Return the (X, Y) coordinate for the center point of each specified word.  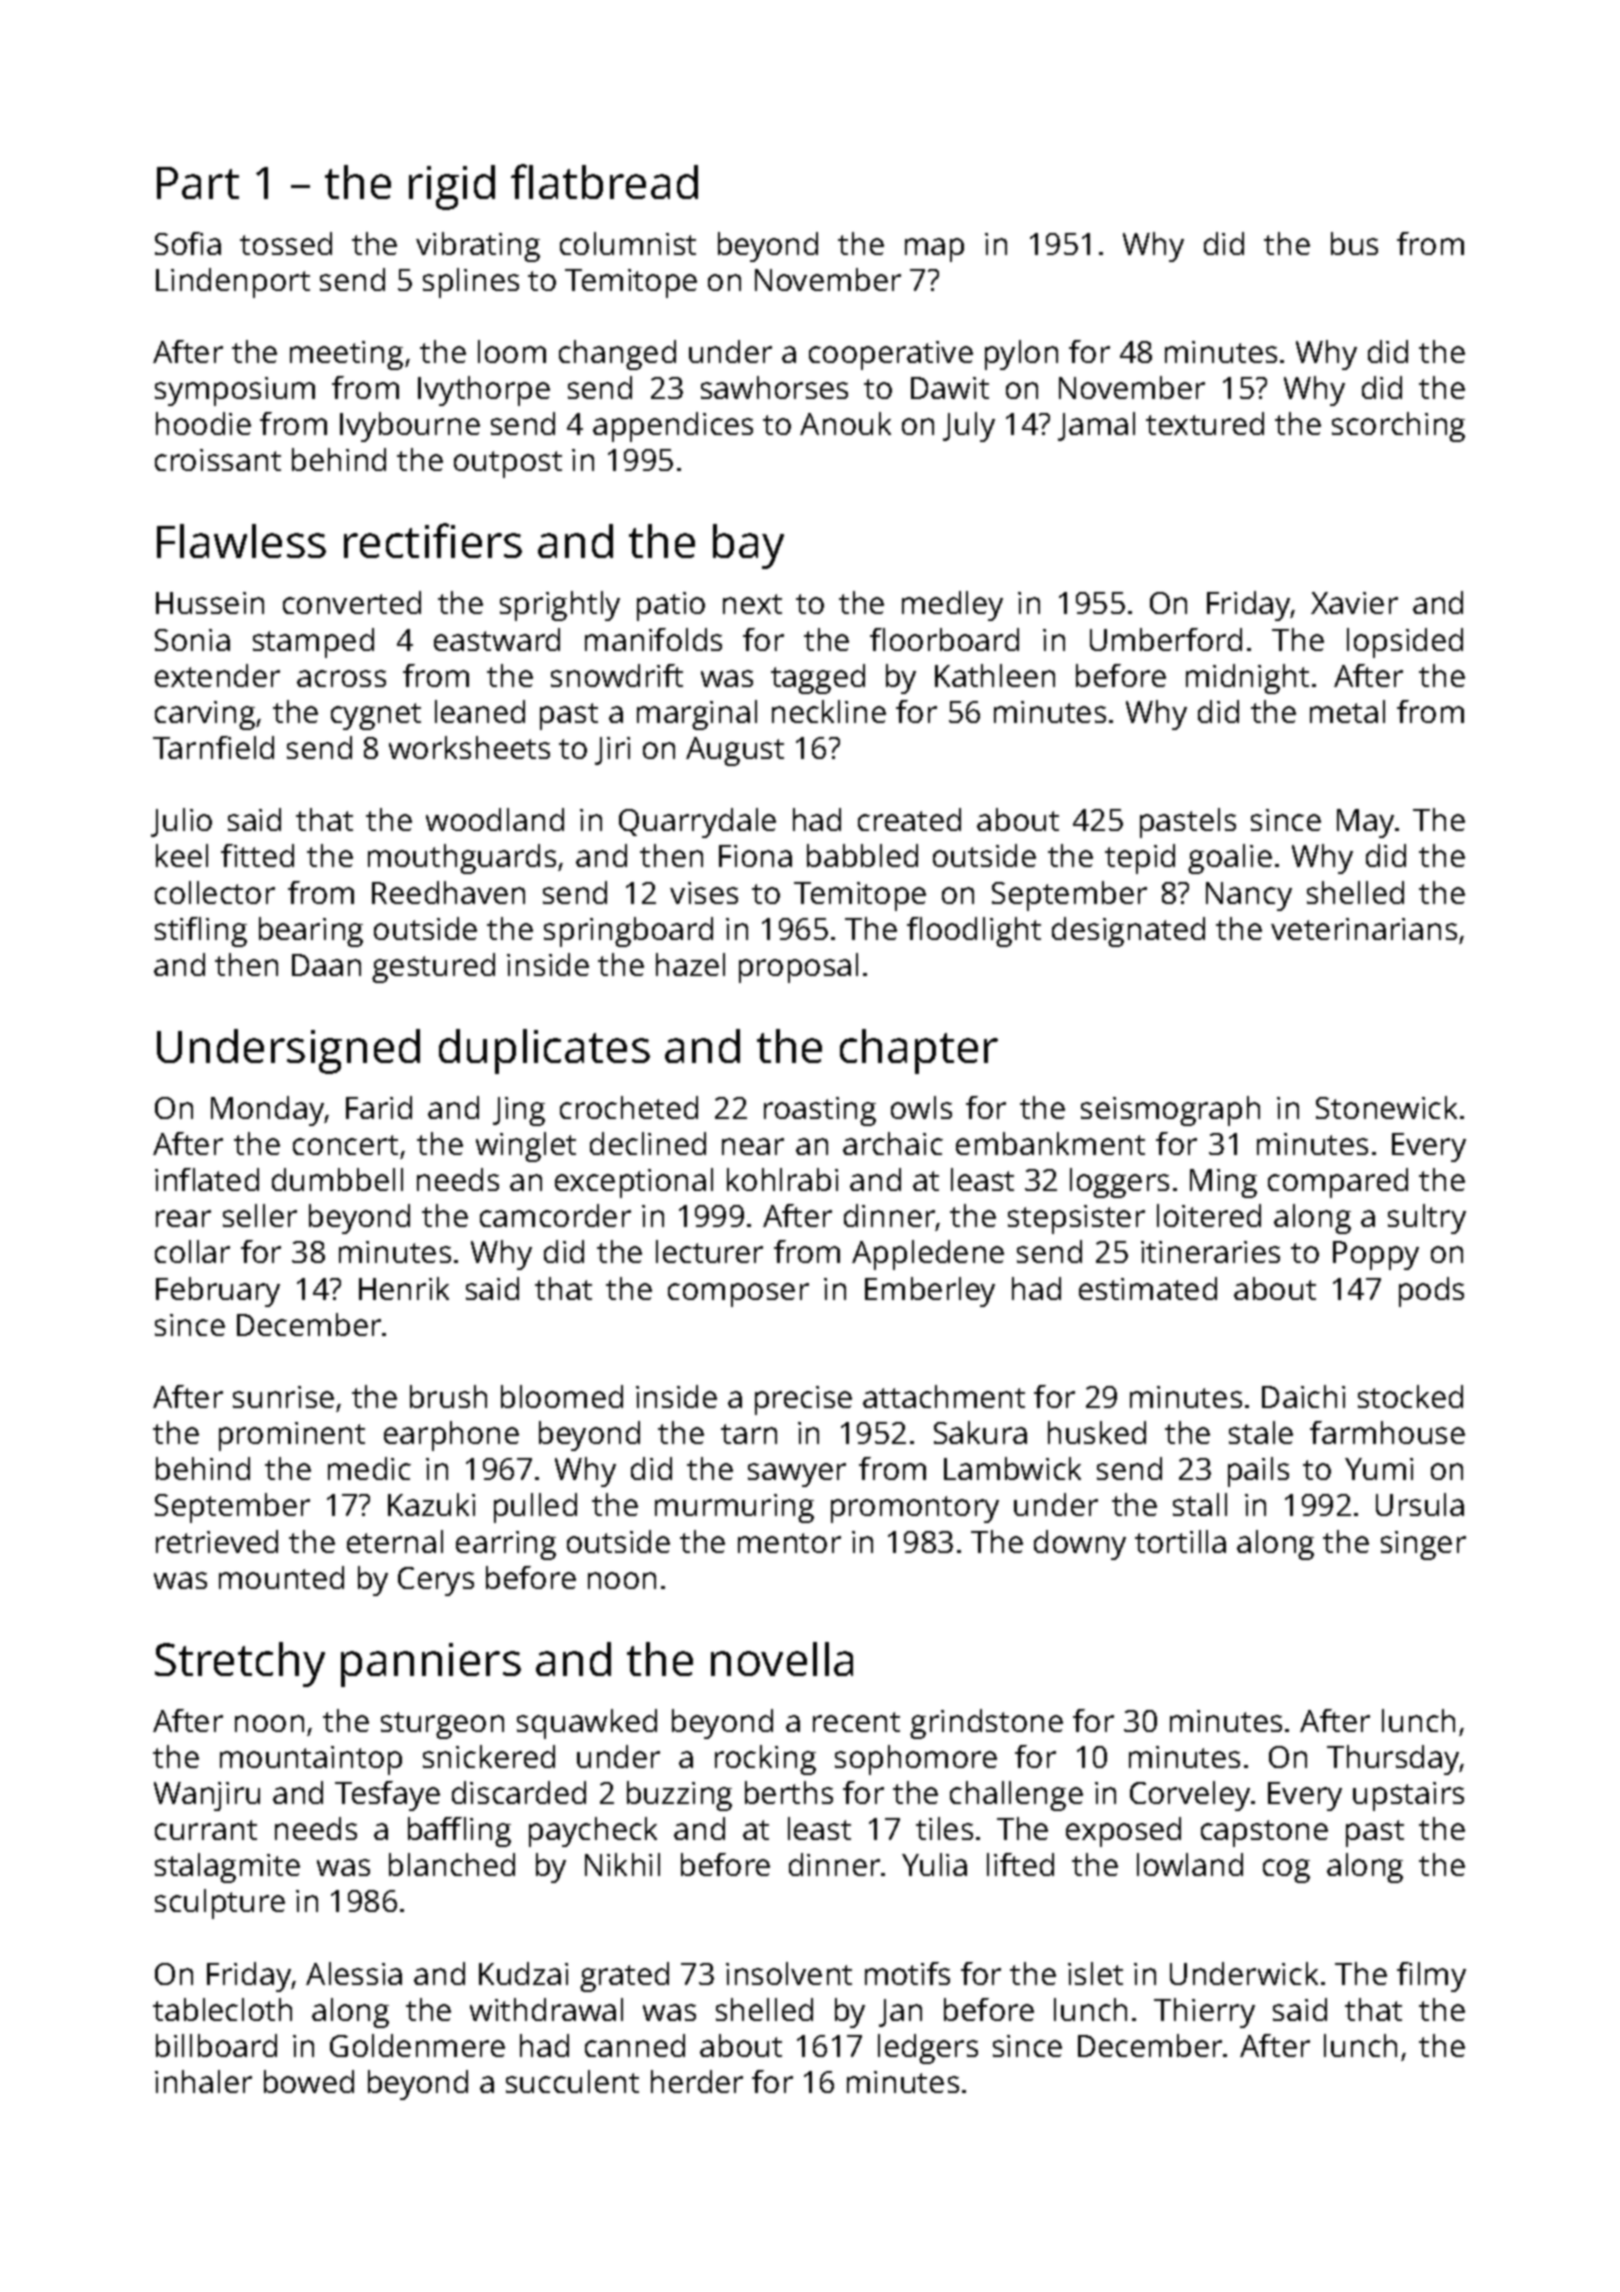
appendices (673, 427)
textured (1205, 423)
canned (635, 2045)
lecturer (709, 1251)
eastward (497, 639)
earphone (451, 1436)
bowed (309, 2081)
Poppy (1376, 1255)
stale (1261, 1432)
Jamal (1096, 426)
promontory (915, 1509)
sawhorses (774, 387)
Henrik (404, 1288)
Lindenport (233, 283)
